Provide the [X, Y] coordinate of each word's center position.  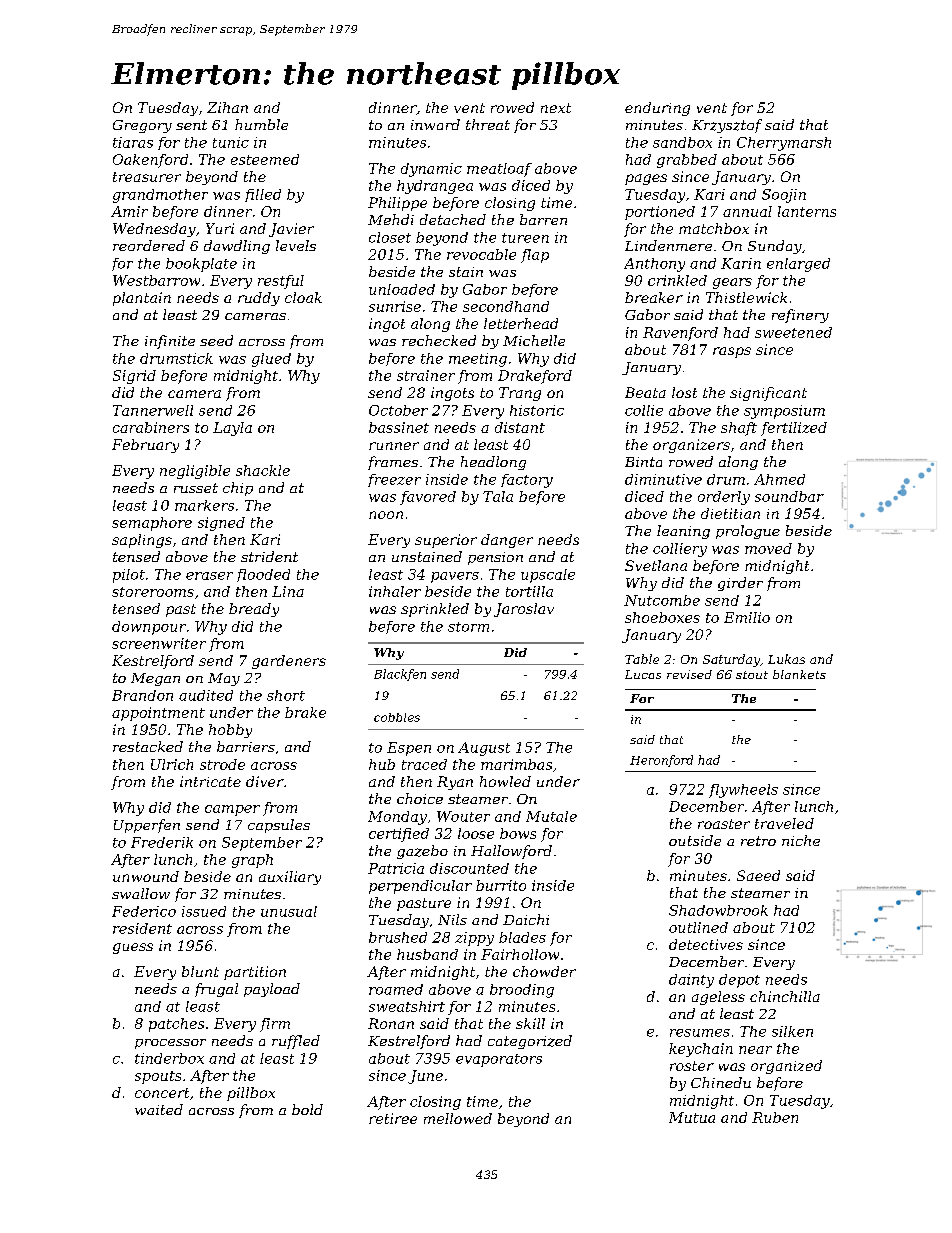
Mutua [692, 1117]
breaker [654, 297]
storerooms [153, 592]
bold [307, 1109]
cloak [303, 297]
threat [488, 124]
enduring [657, 109]
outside [695, 840]
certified [399, 835]
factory [527, 481]
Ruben [775, 1117]
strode [222, 764]
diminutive [663, 479]
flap [535, 256]
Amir [129, 211]
